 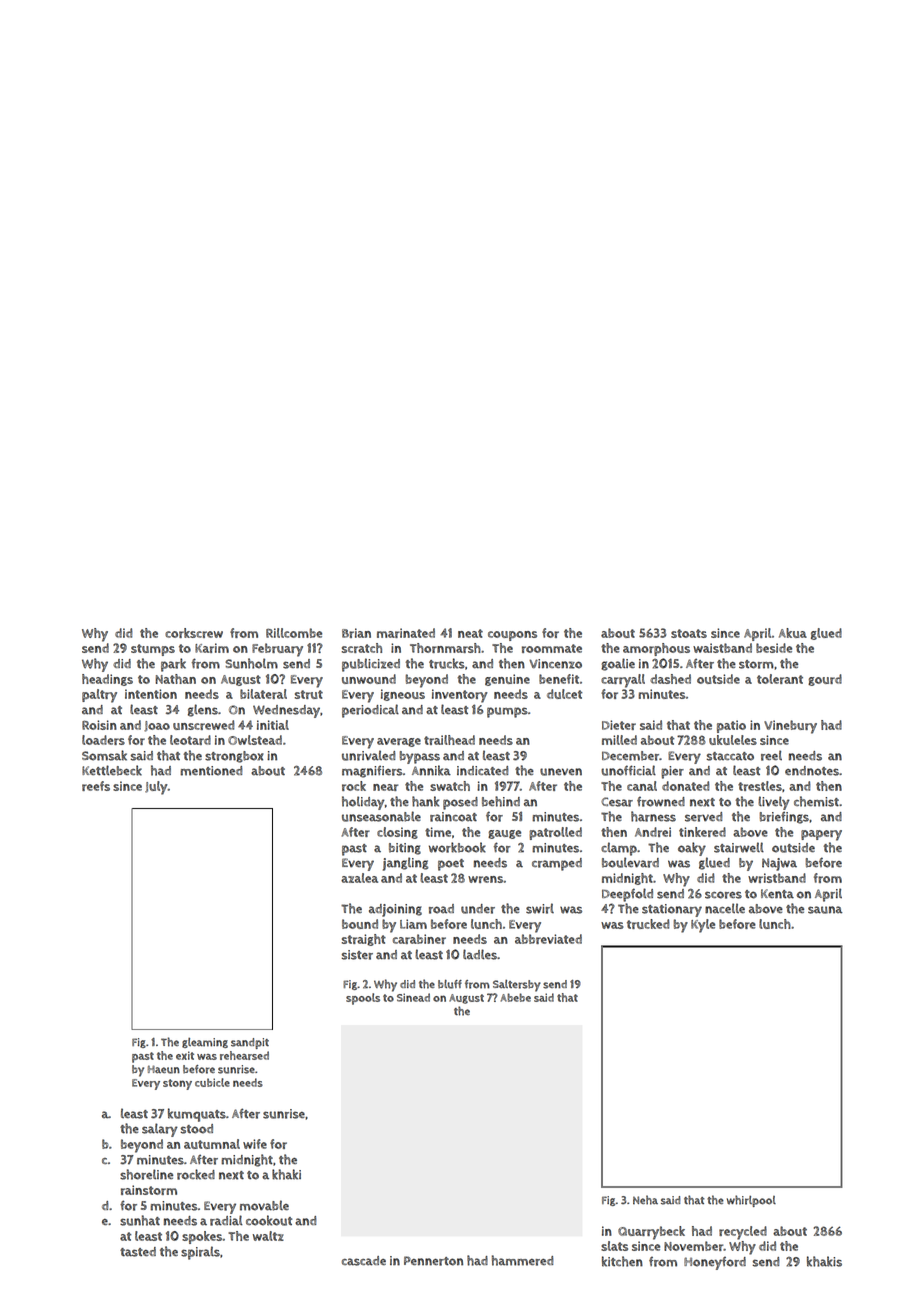 I want to click on dashed, so click(x=670, y=679).
